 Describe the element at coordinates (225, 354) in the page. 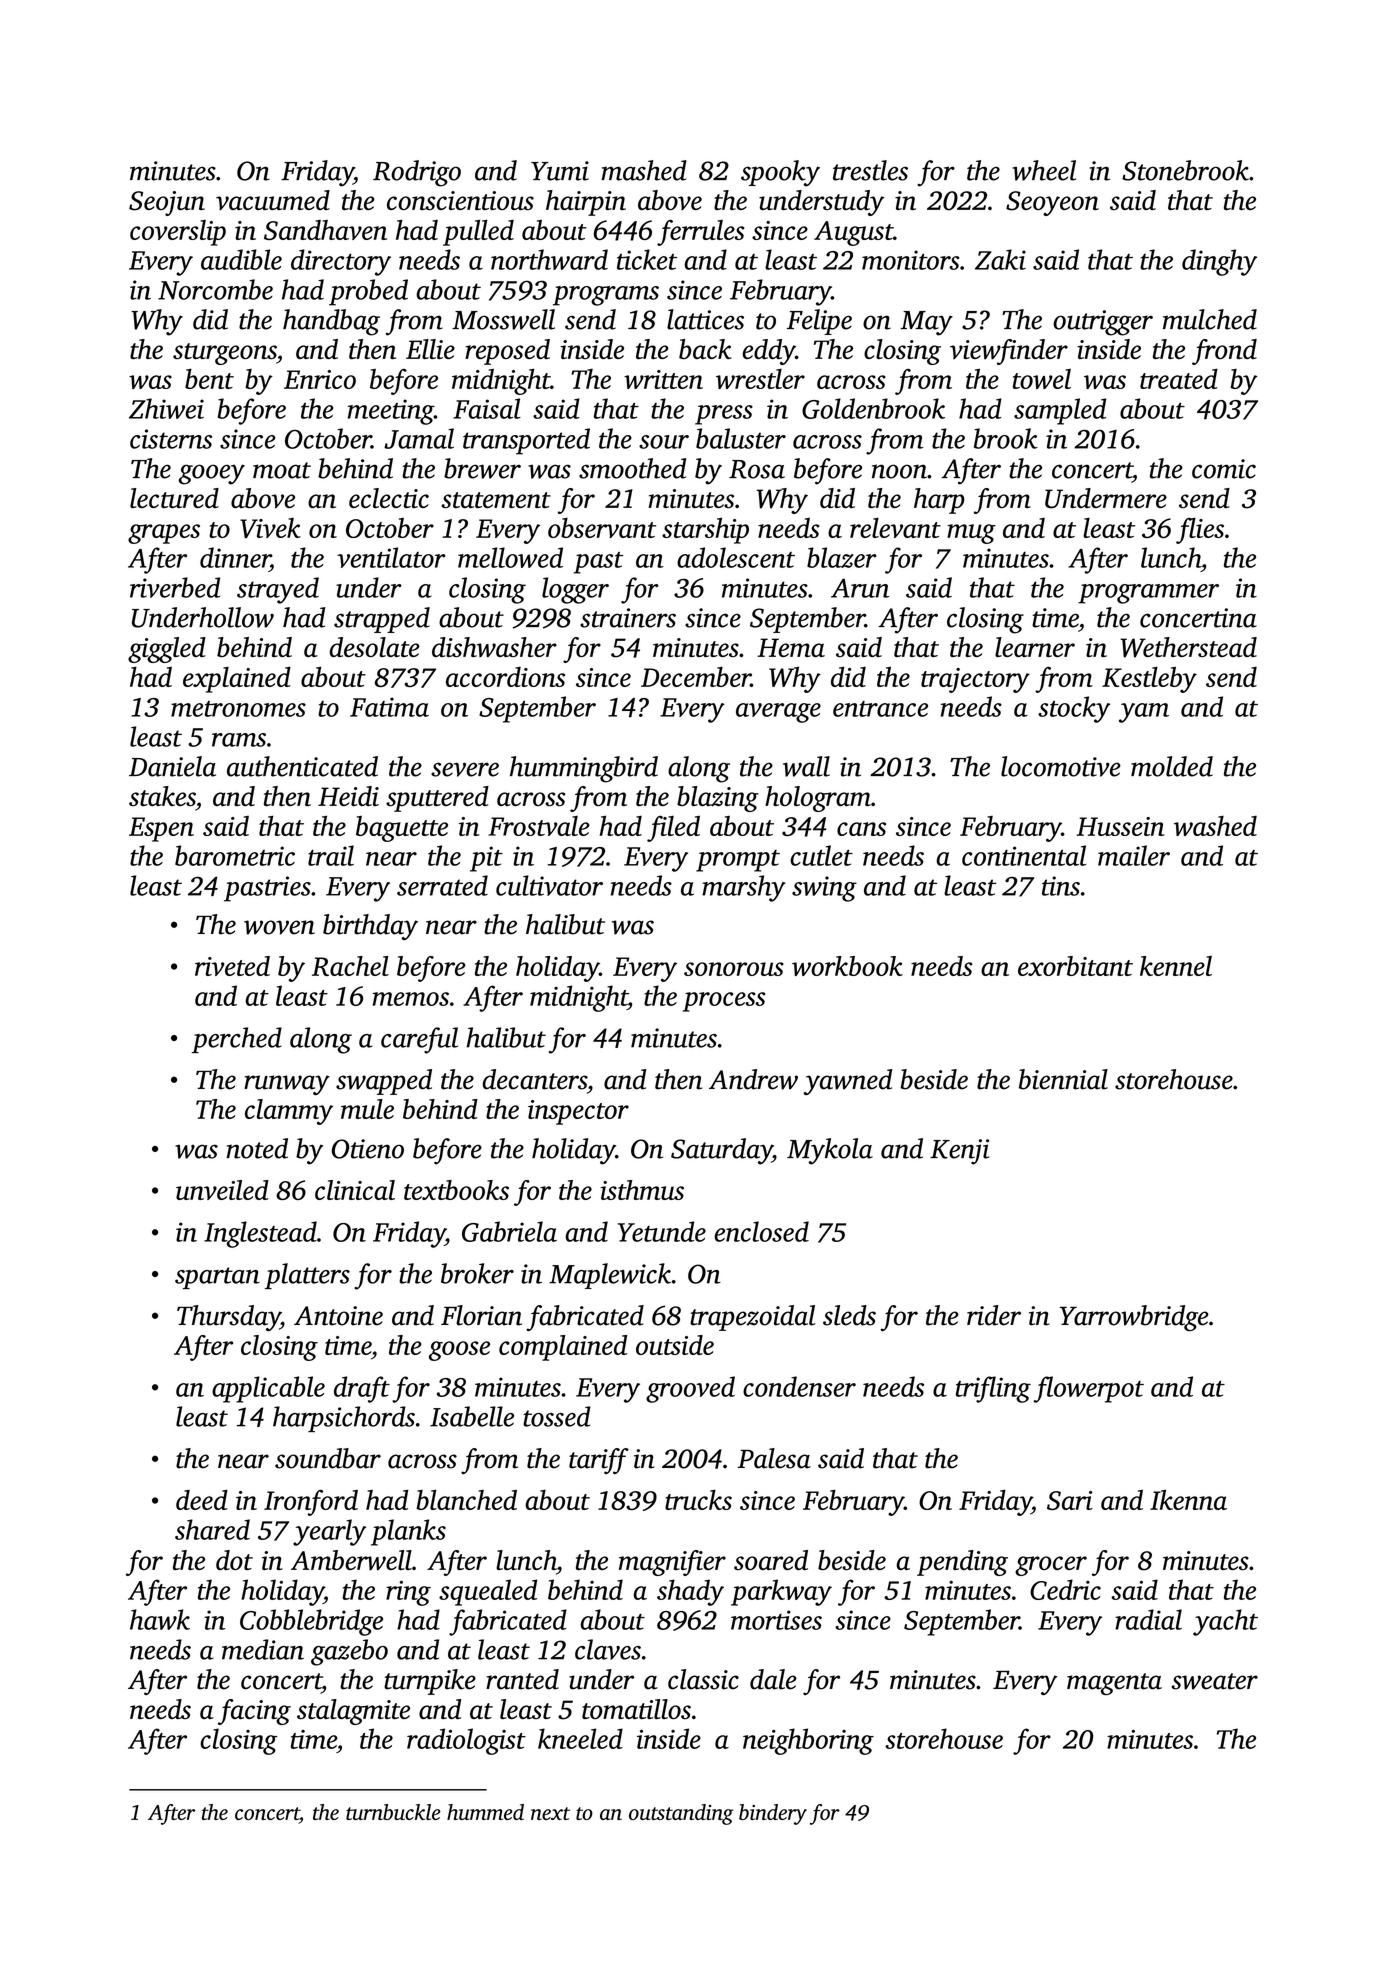

I see `sturgeons` at that location.
